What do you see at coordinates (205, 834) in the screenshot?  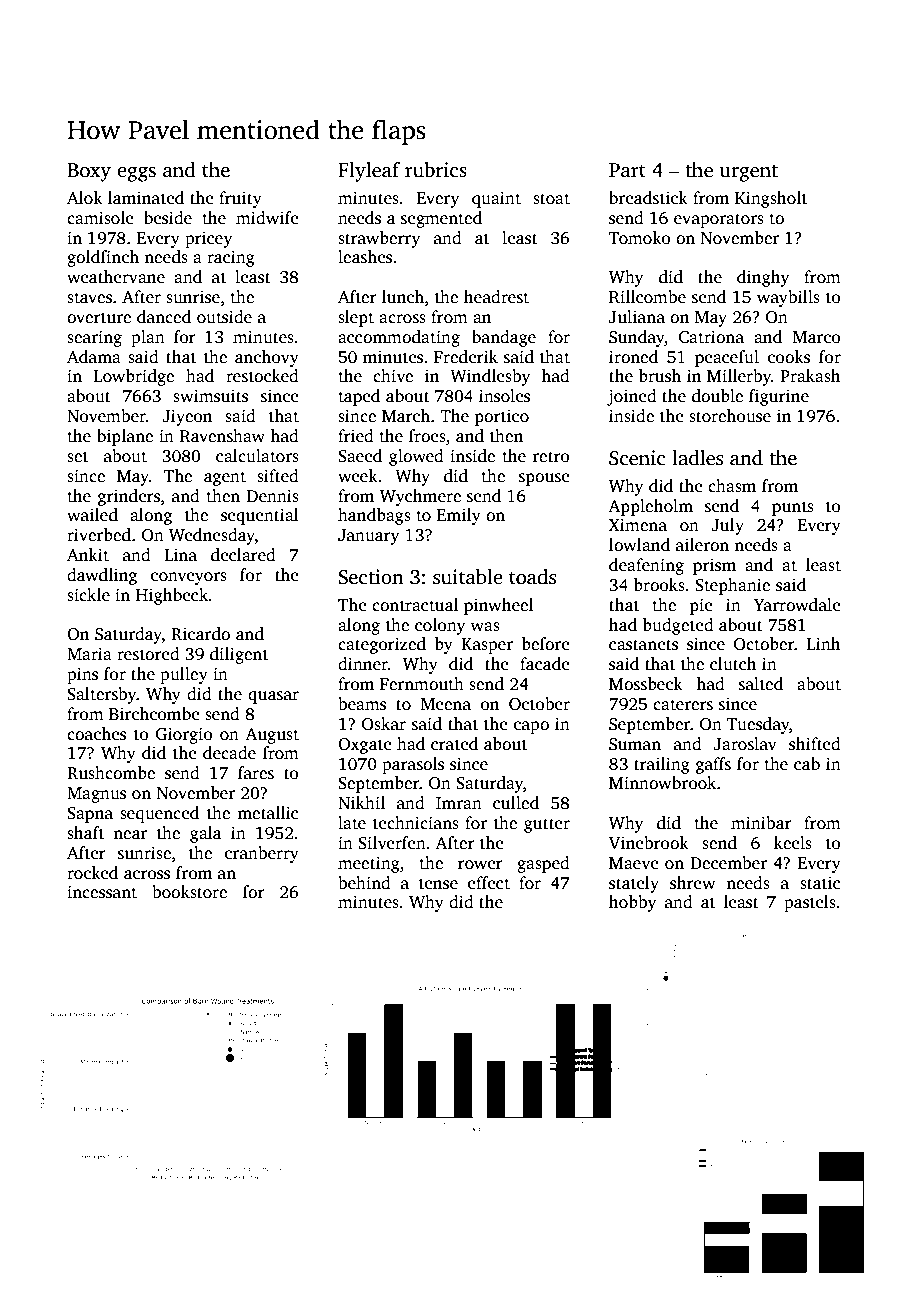 I see `gala` at bounding box center [205, 834].
